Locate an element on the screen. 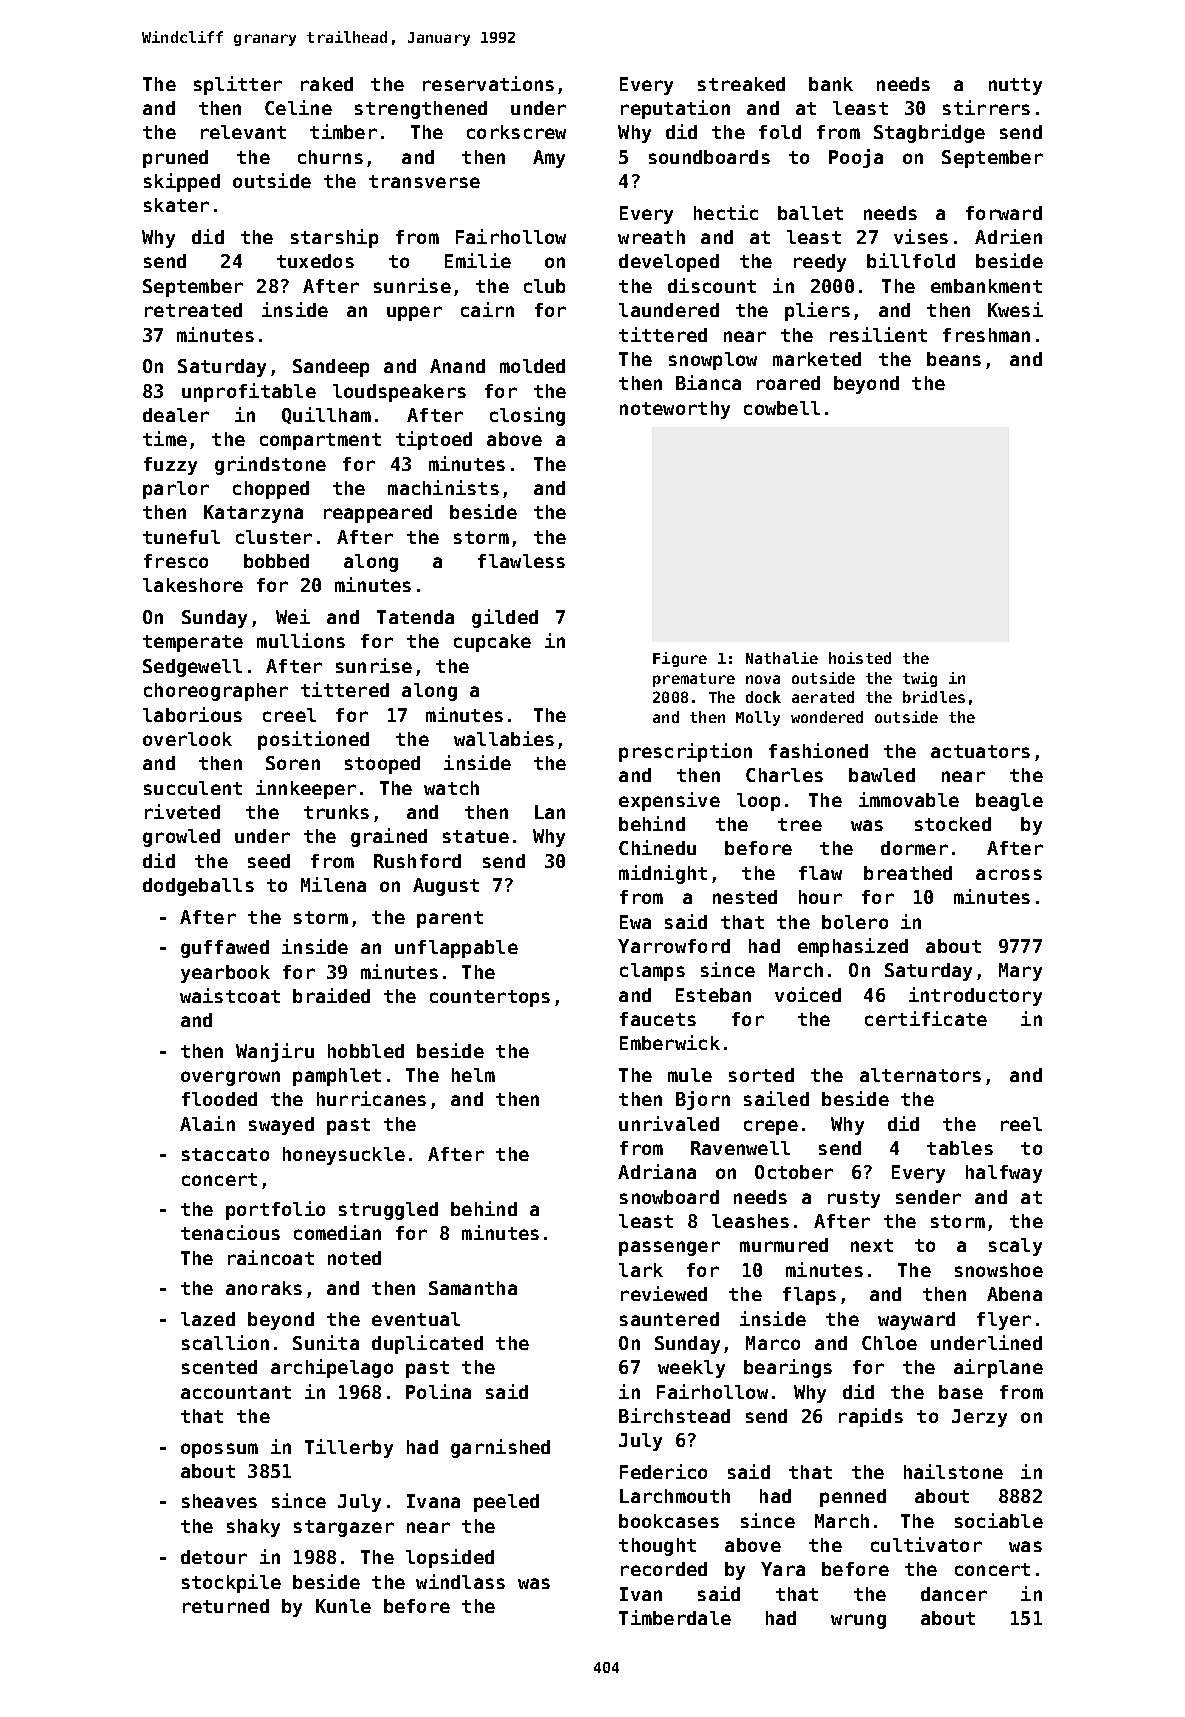 Image resolution: width=1185 pixels, height=1717 pixels. Quillham is located at coordinates (326, 415).
